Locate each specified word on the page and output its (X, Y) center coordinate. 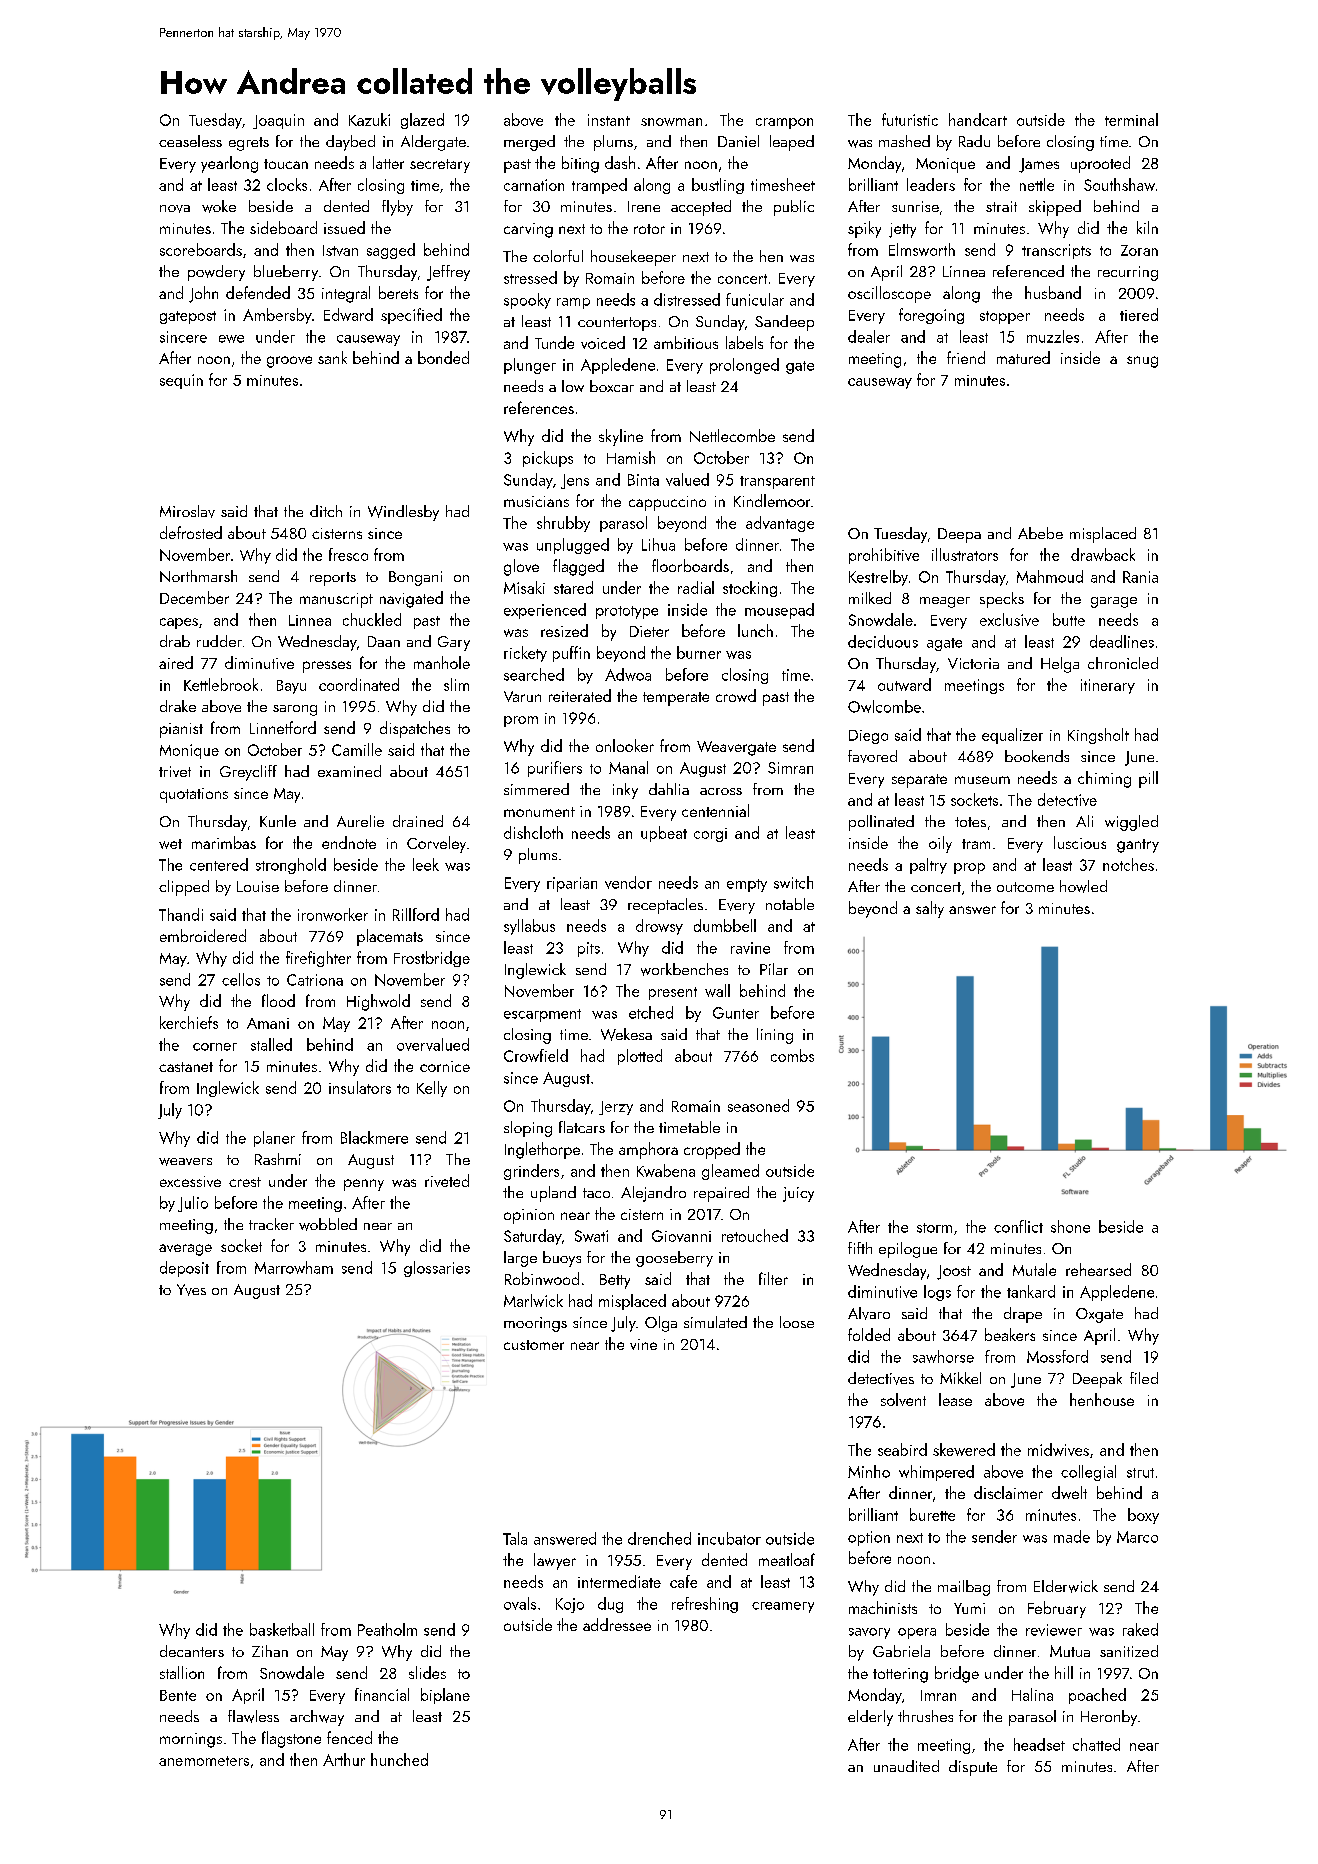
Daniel (738, 141)
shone (1070, 1226)
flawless (253, 1716)
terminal (1131, 119)
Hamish (631, 457)
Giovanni (681, 1236)
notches (1128, 864)
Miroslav (187, 511)
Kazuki (369, 119)
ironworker (333, 914)
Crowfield (536, 1055)
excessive (190, 1181)
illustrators (965, 554)
